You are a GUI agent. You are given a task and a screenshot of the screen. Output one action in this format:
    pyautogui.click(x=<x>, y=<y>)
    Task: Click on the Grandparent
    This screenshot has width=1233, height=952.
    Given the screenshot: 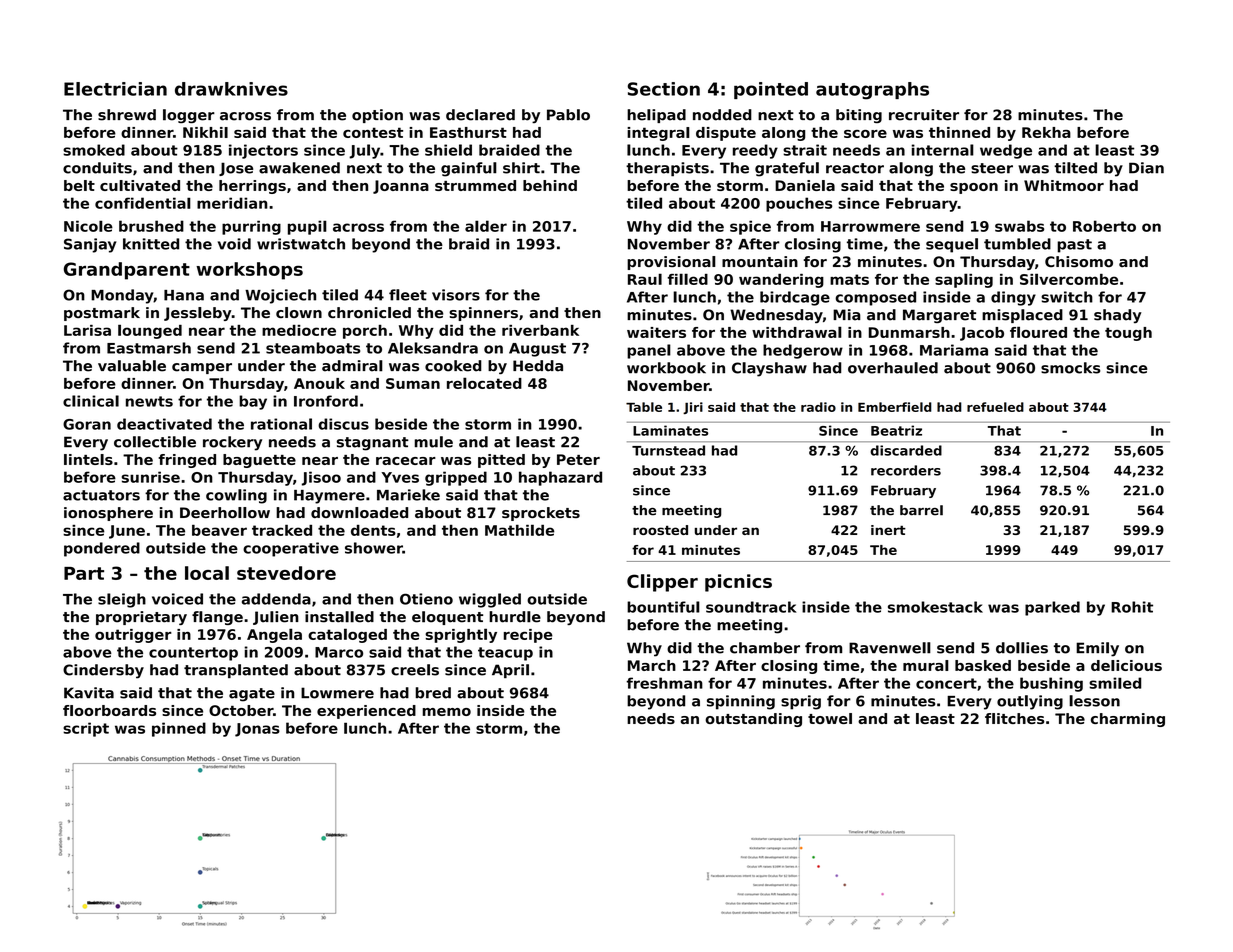 What is the action you would take?
    pyautogui.click(x=127, y=271)
